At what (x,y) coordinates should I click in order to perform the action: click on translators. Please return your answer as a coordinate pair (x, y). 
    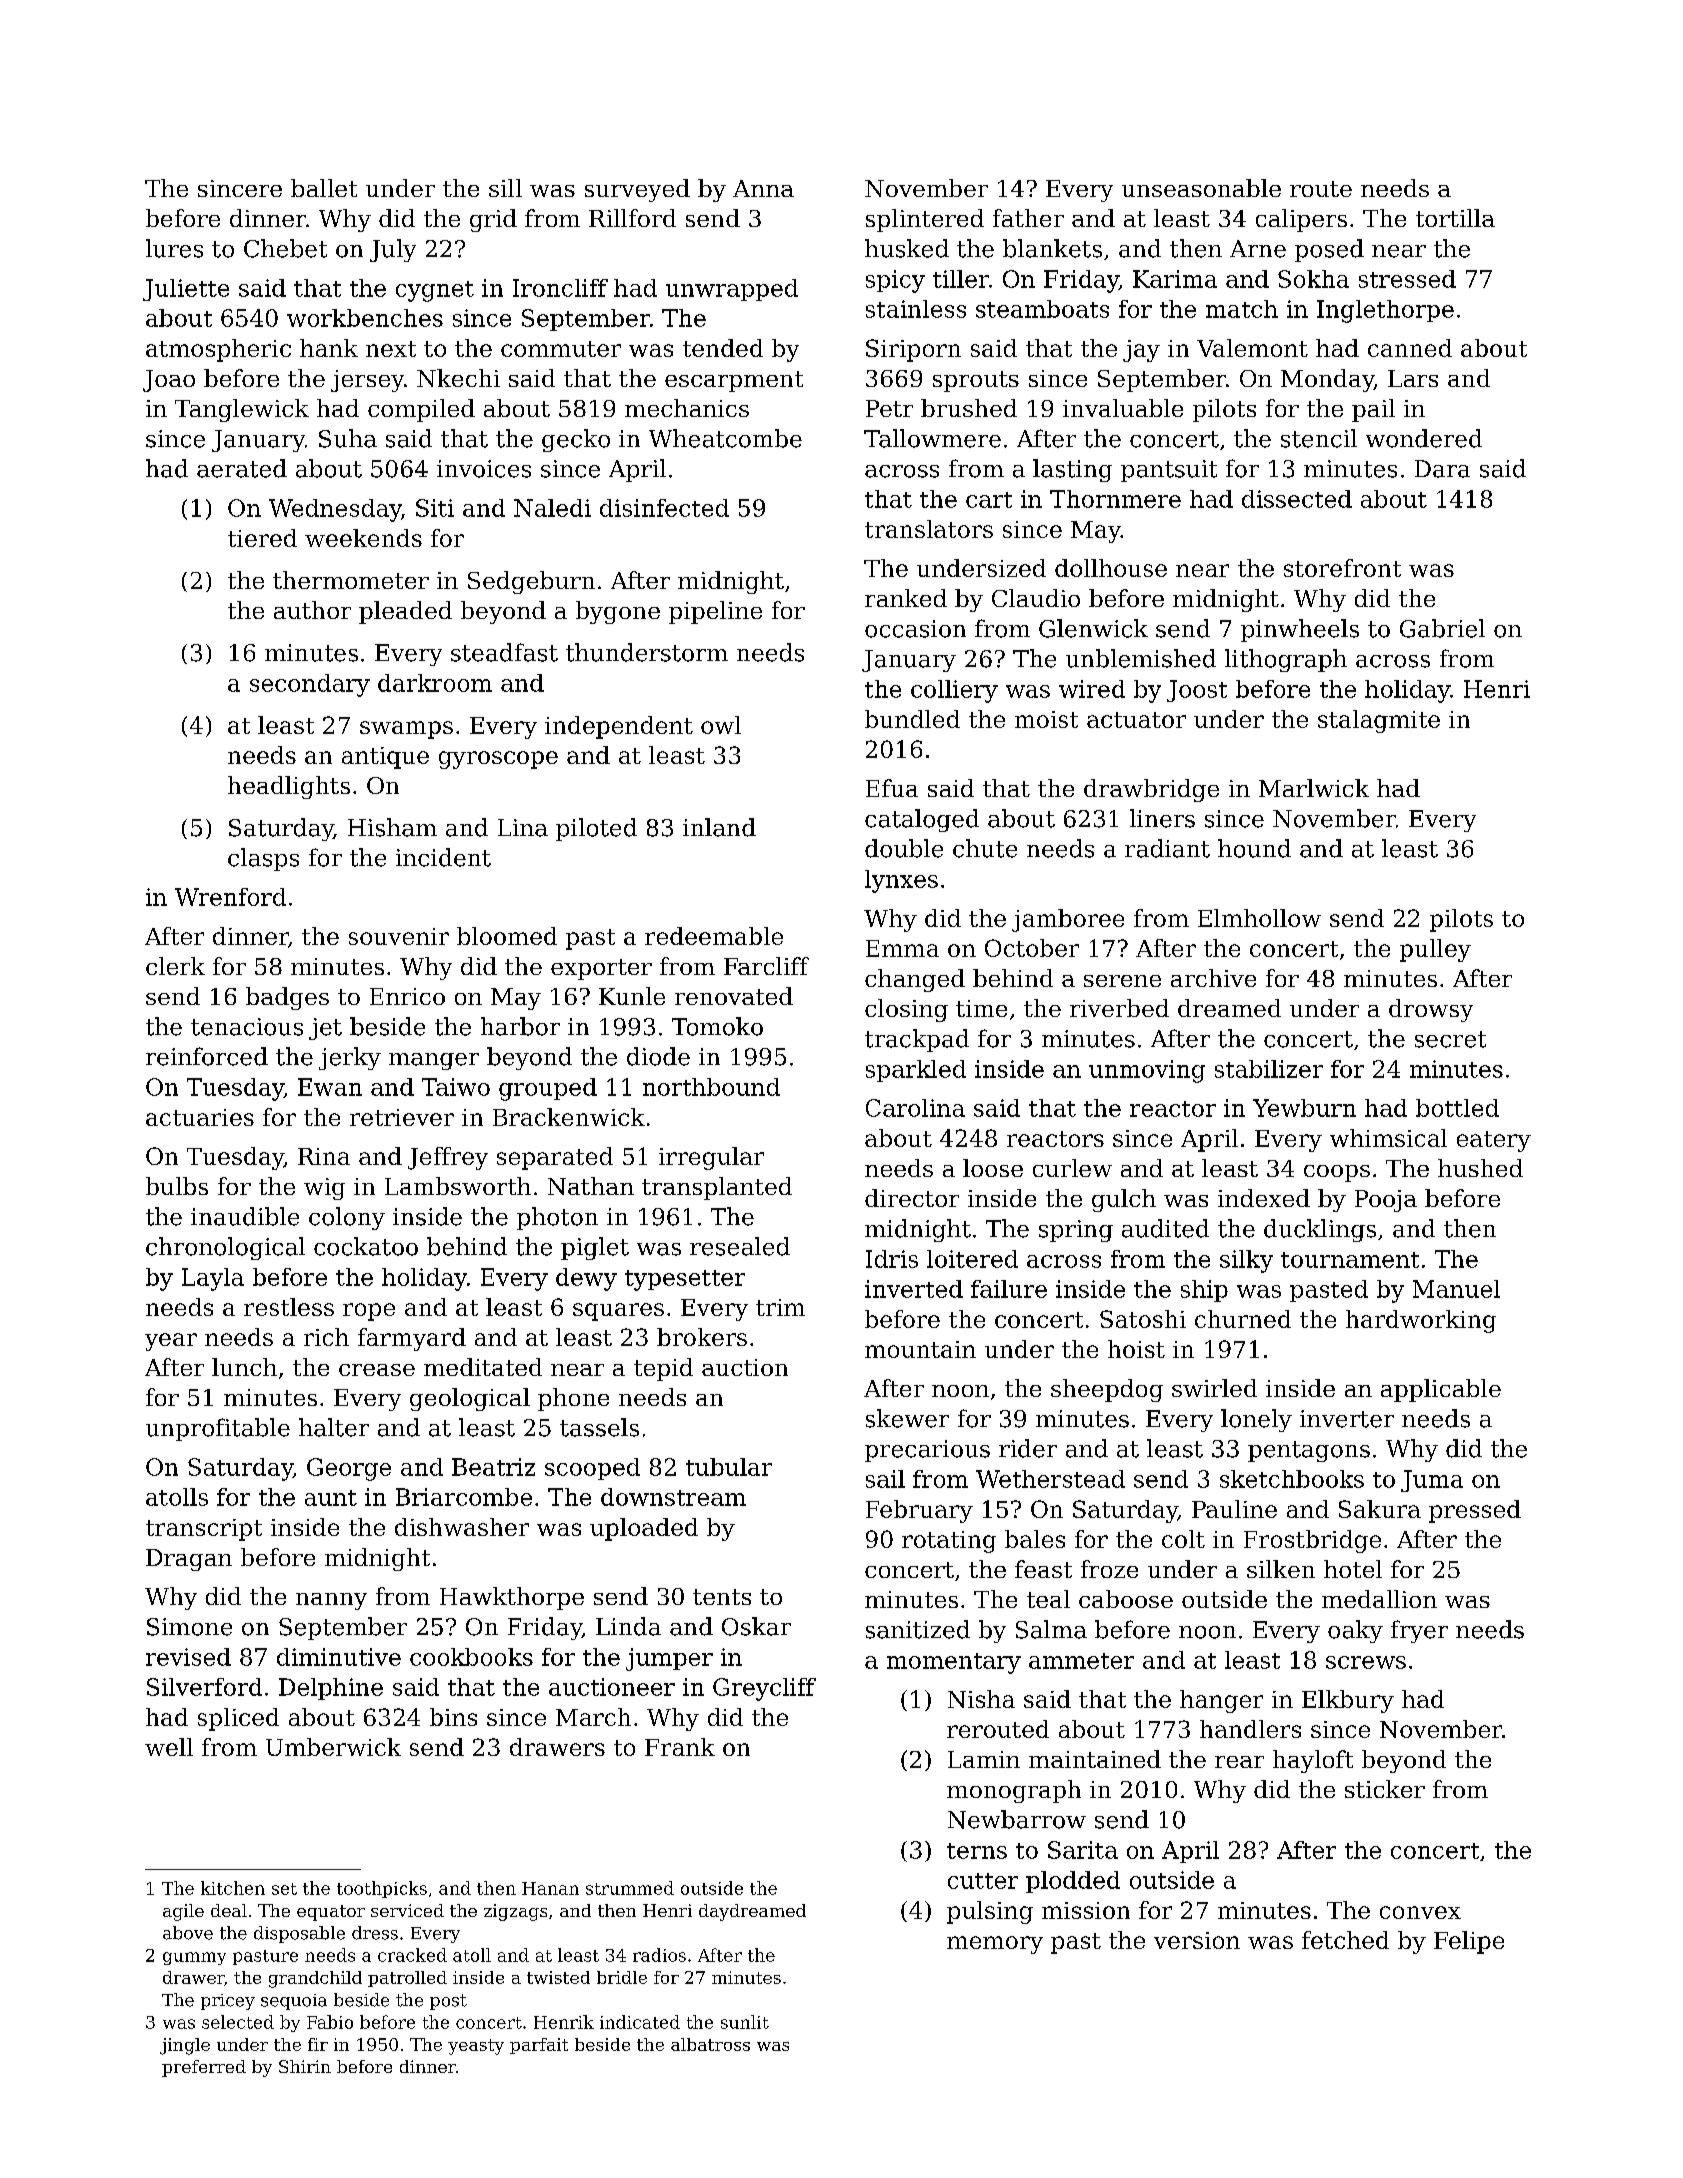
    Looking at the image, I should click on (929, 529).
